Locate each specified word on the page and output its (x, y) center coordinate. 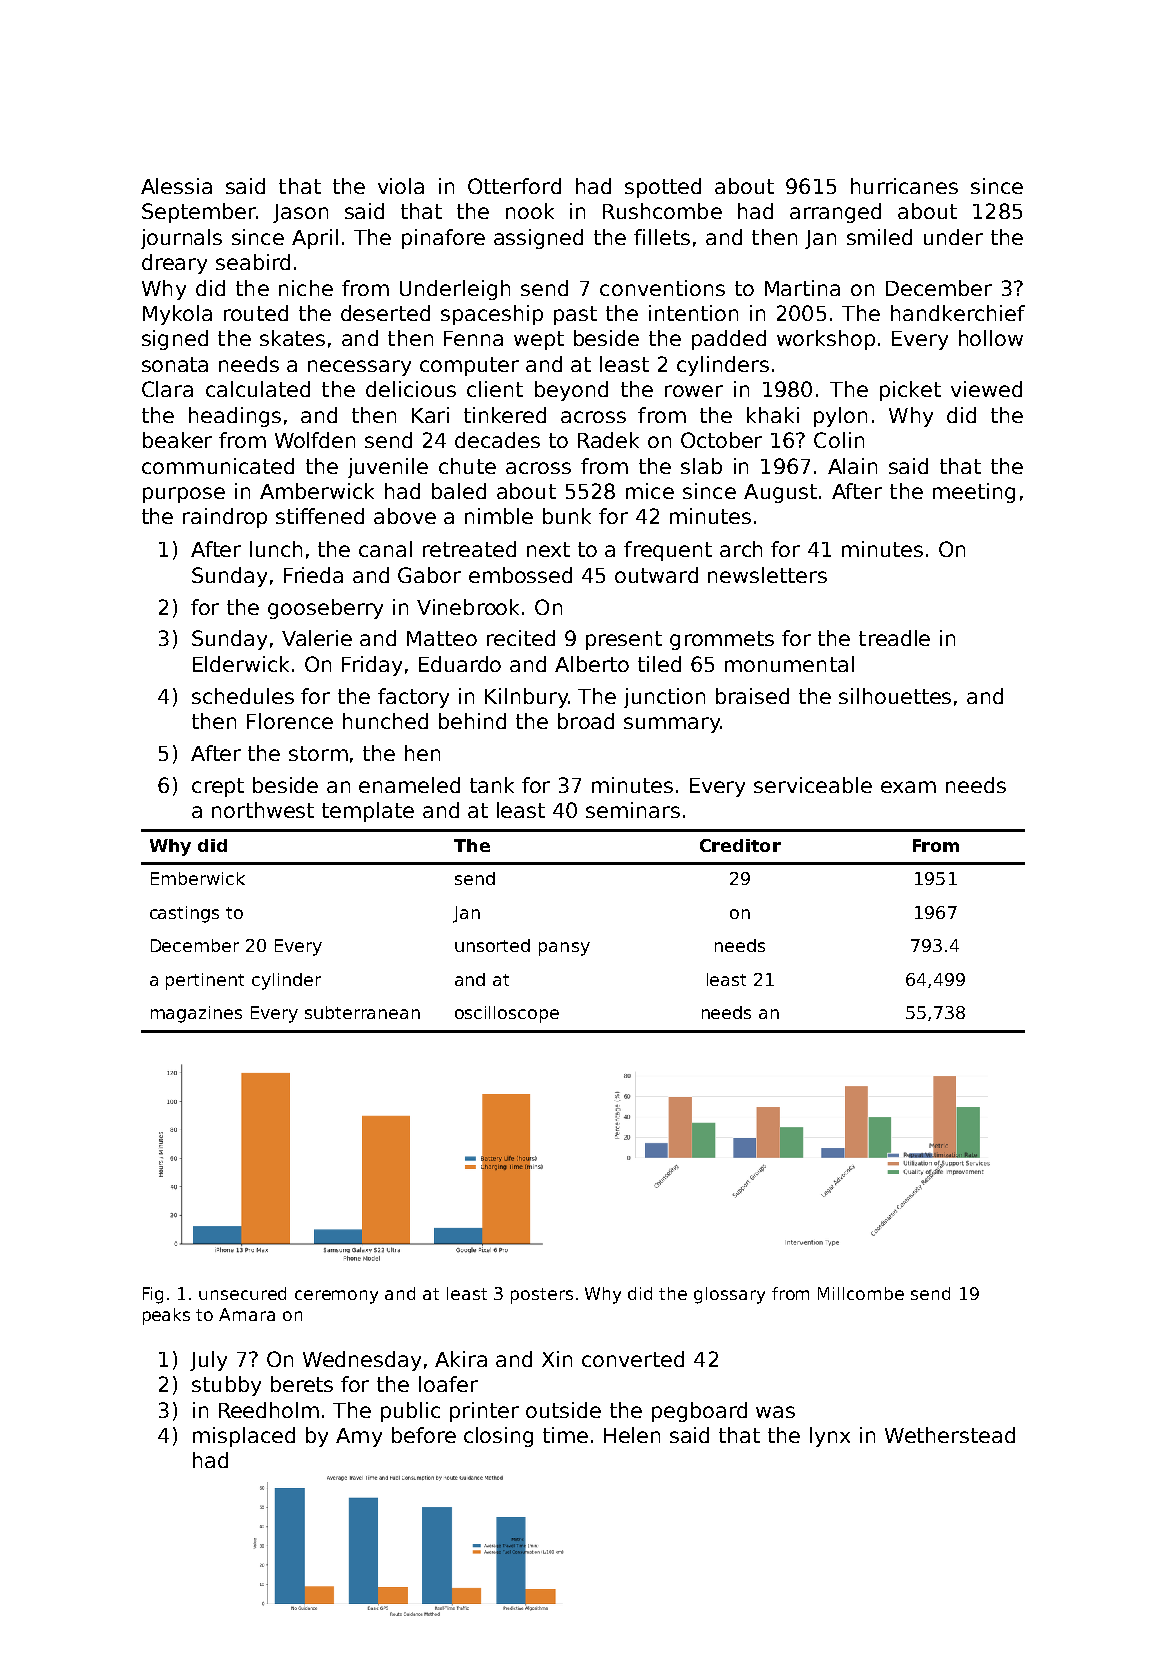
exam (908, 787)
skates (292, 338)
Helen (632, 1435)
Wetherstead (950, 1435)
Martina (802, 288)
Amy (359, 1437)
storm (318, 753)
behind (472, 721)
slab (701, 466)
